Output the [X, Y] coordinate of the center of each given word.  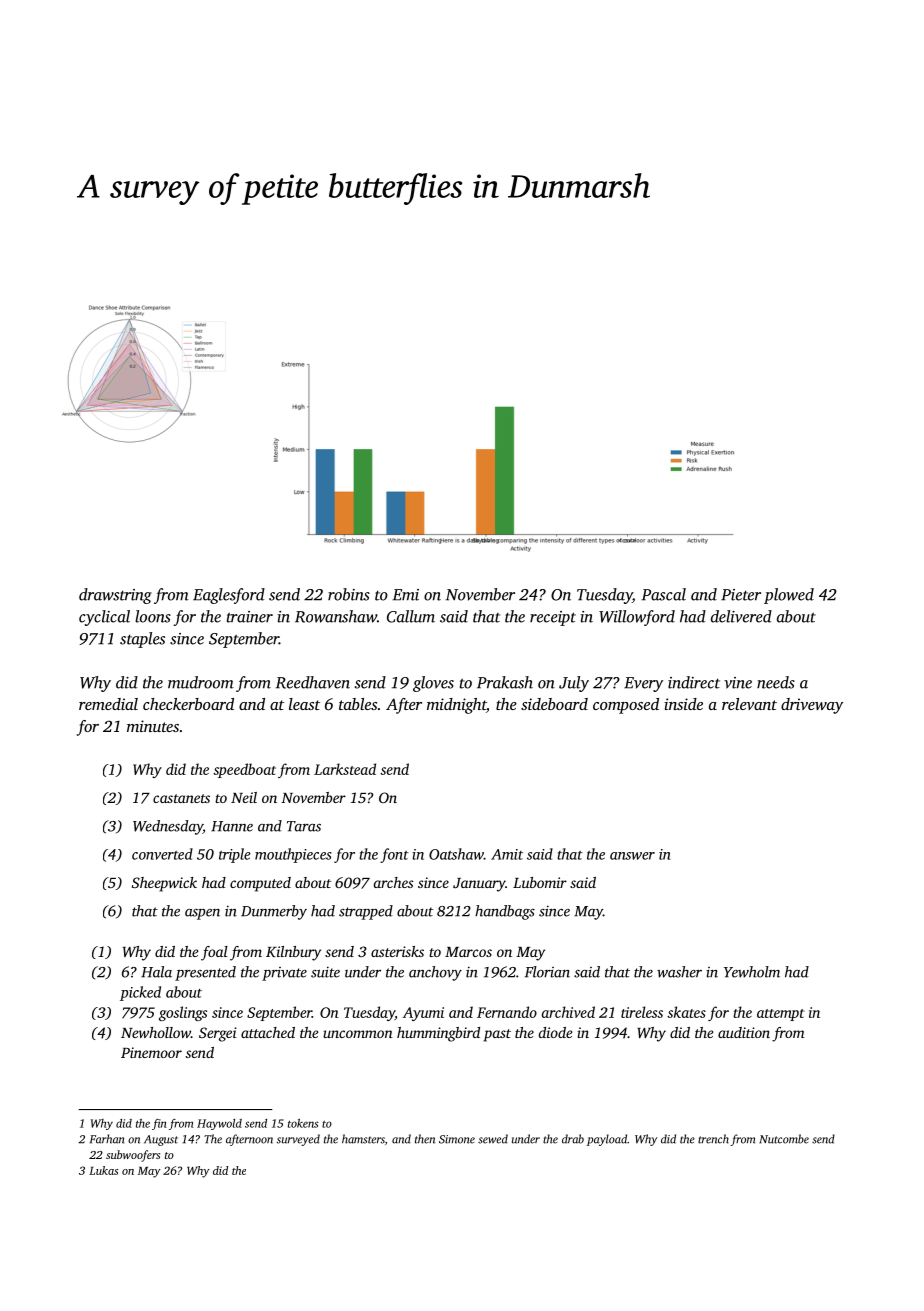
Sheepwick [164, 884]
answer [632, 856]
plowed [789, 596]
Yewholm [752, 972]
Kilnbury [293, 953]
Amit [507, 854]
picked [140, 993]
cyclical [104, 618]
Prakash [505, 682]
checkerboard [188, 704]
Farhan [107, 1139]
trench [713, 1139]
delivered [741, 616]
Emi [406, 595]
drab [573, 1139]
